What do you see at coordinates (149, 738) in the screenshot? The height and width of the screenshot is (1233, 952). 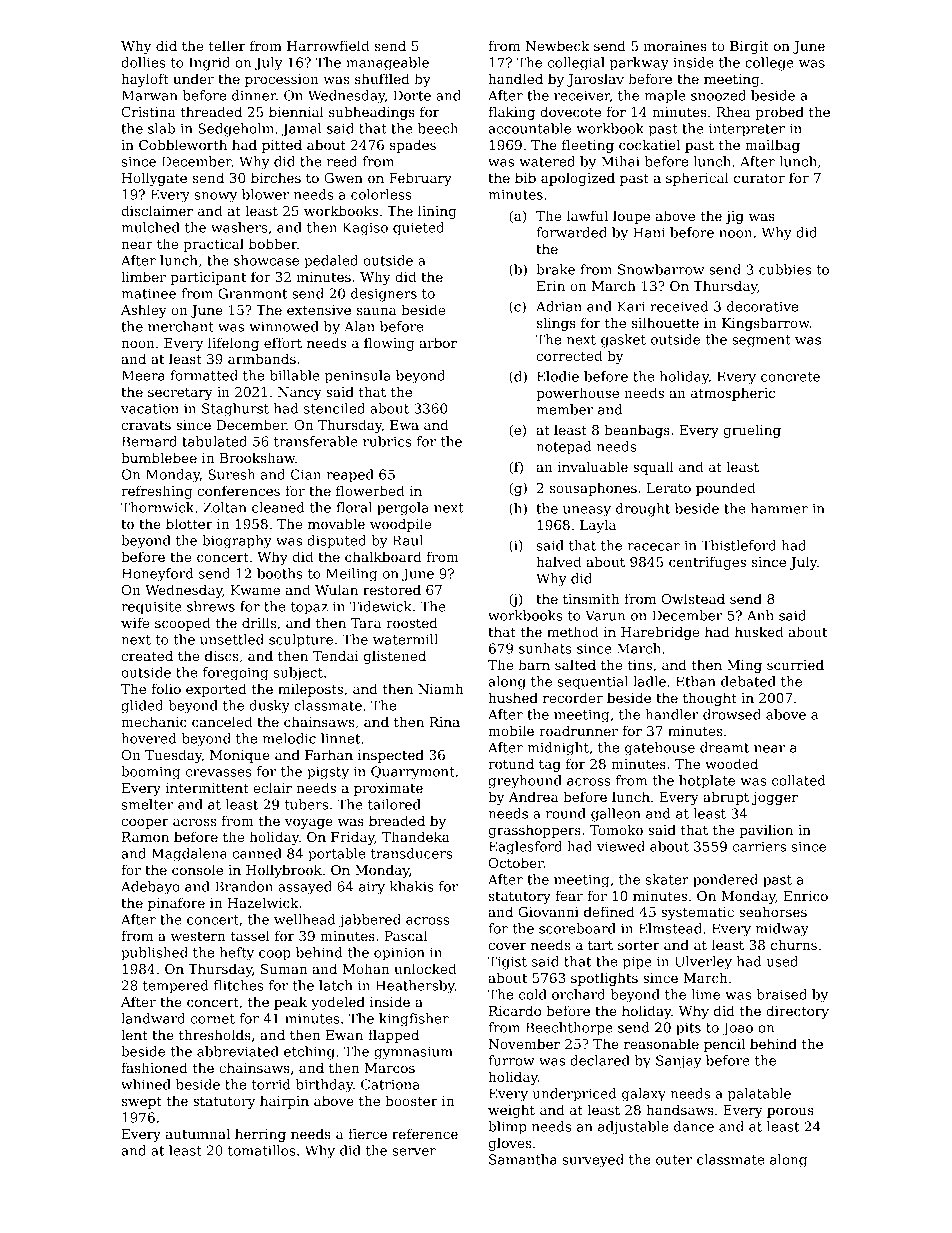 I see `hovered` at bounding box center [149, 738].
